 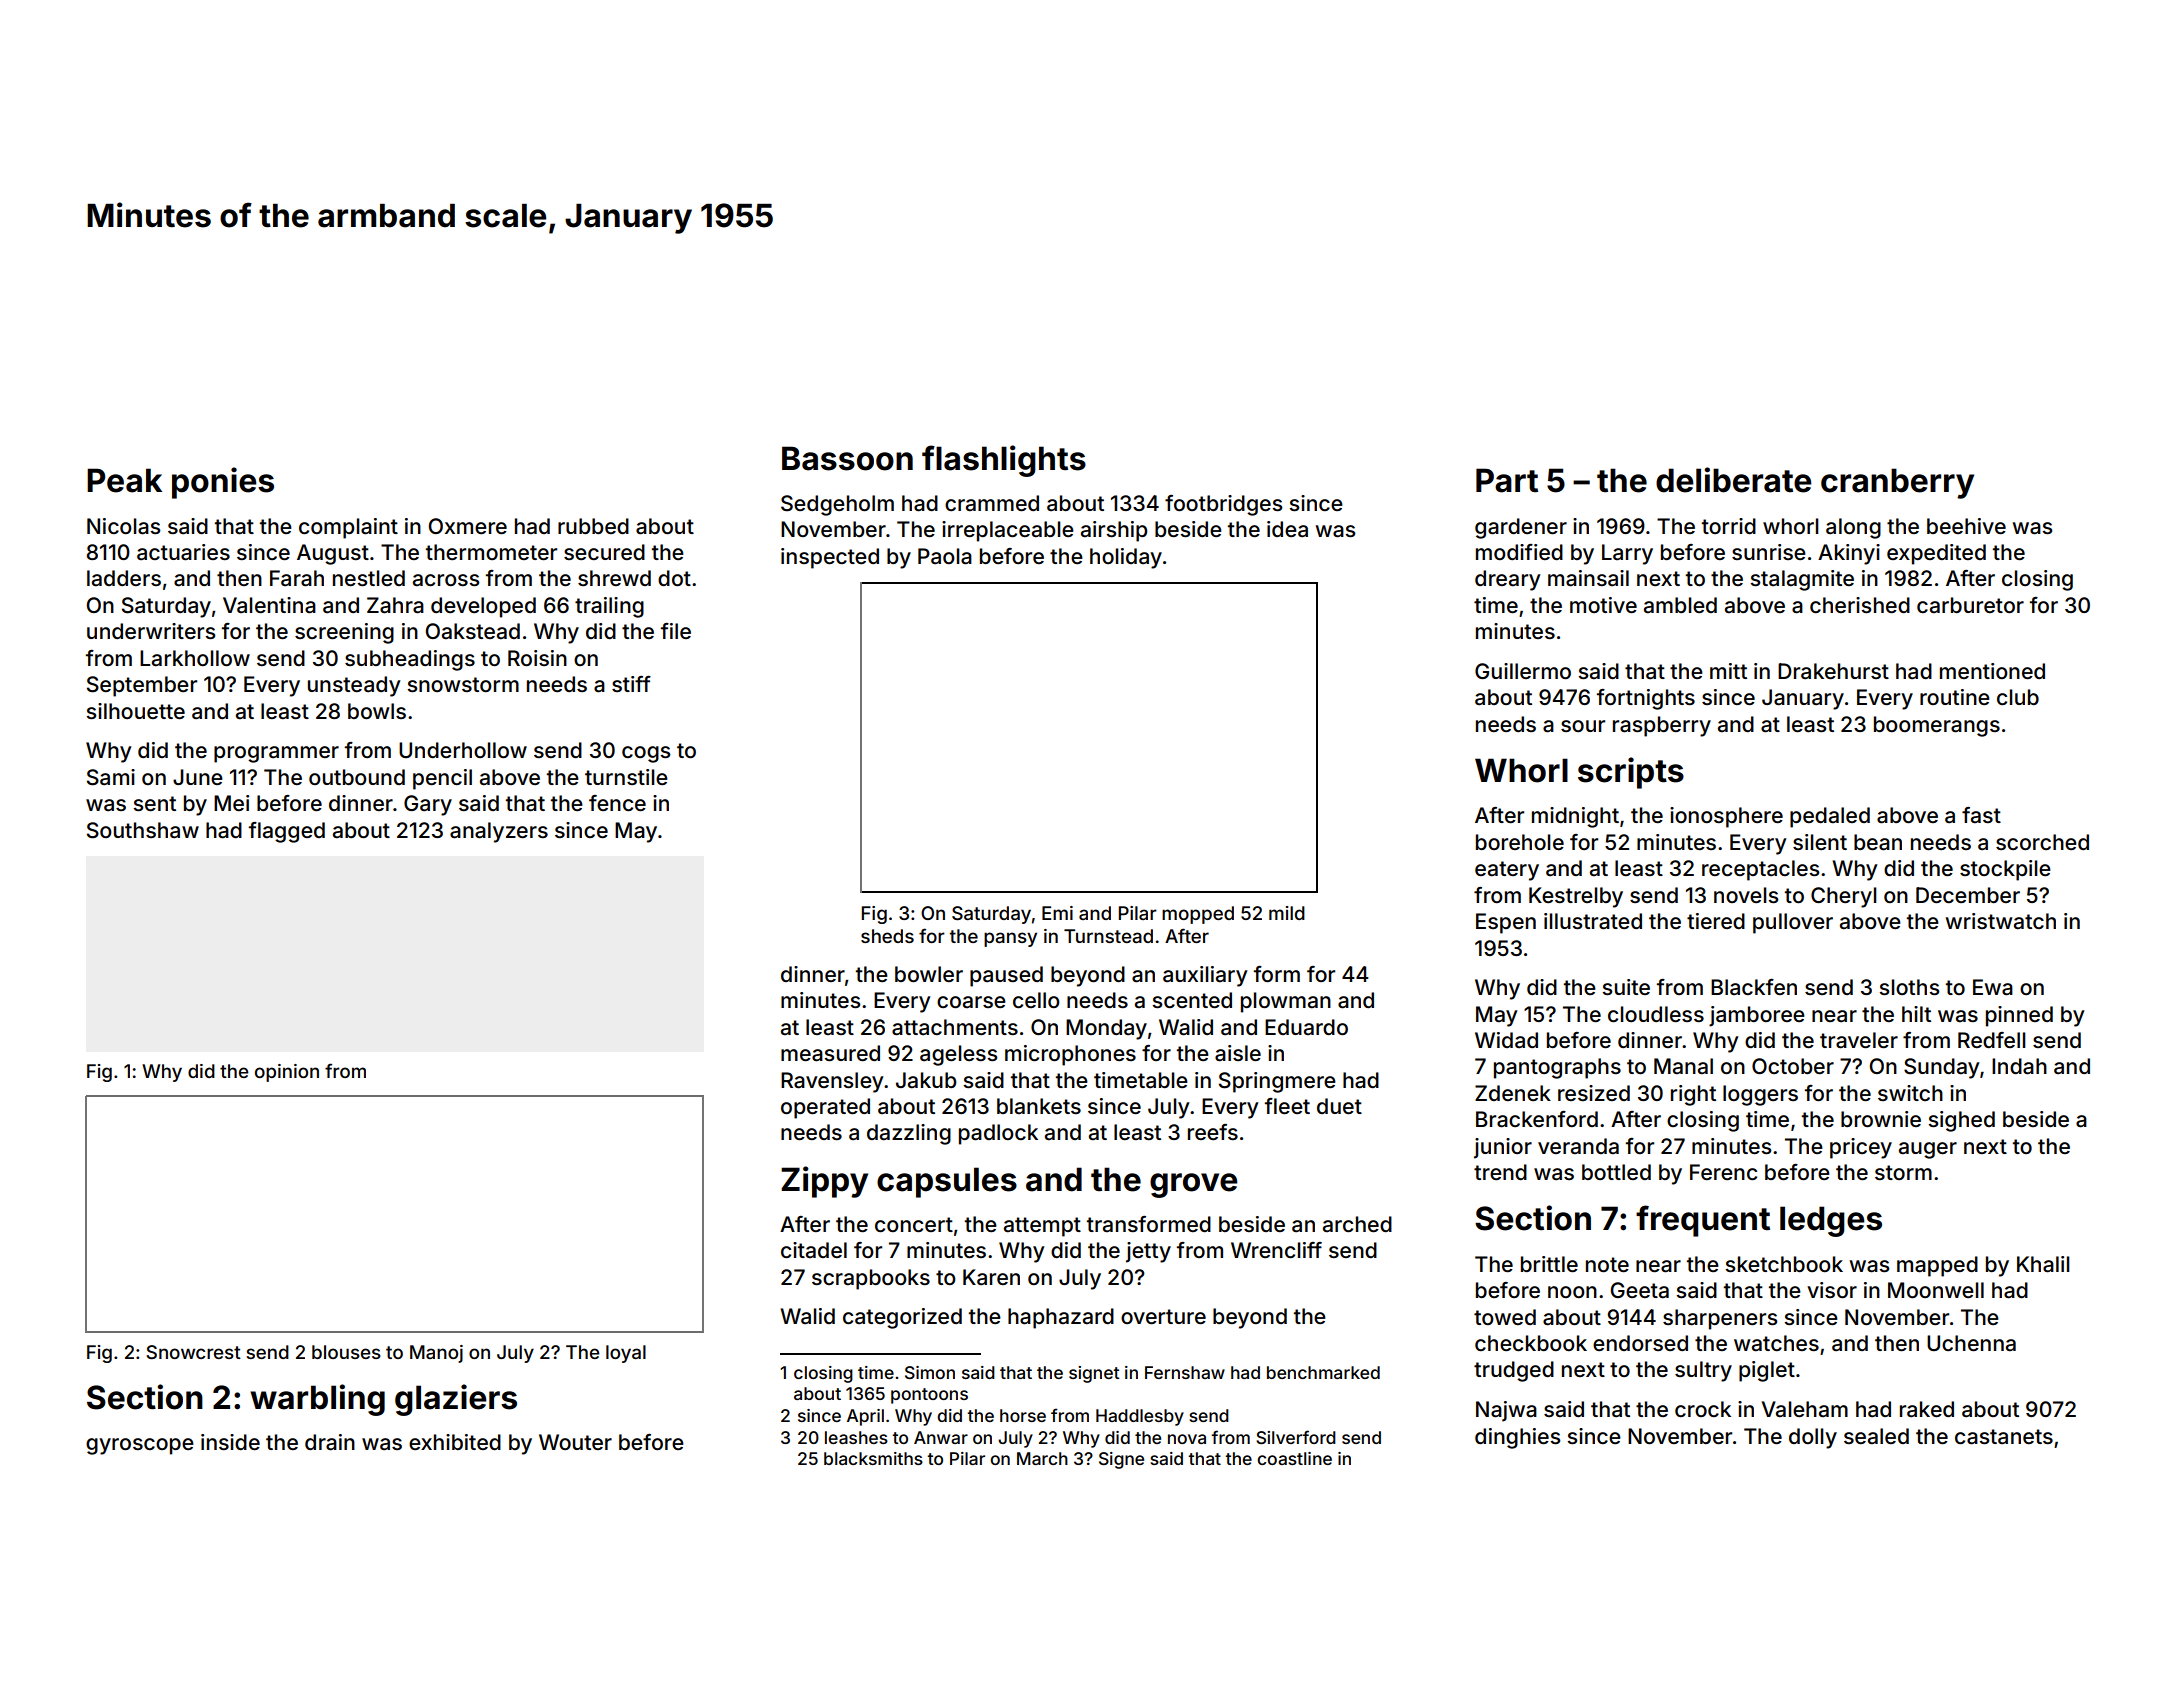 I want to click on mild, so click(x=1287, y=913).
